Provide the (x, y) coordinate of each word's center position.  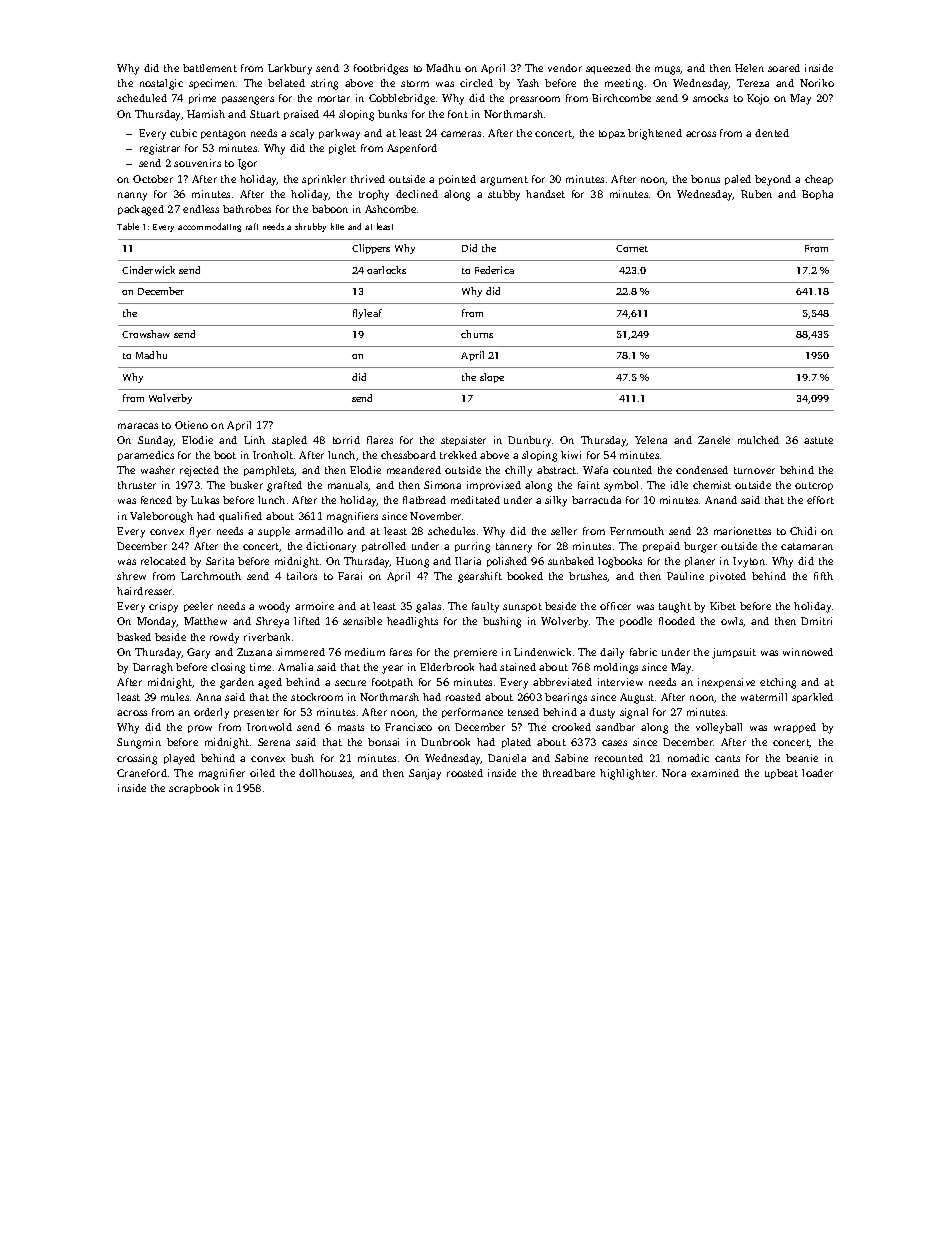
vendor (565, 68)
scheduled (142, 98)
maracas (138, 426)
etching (778, 683)
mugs (668, 70)
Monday (157, 622)
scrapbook (194, 789)
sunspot (522, 607)
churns (477, 334)
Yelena (651, 440)
